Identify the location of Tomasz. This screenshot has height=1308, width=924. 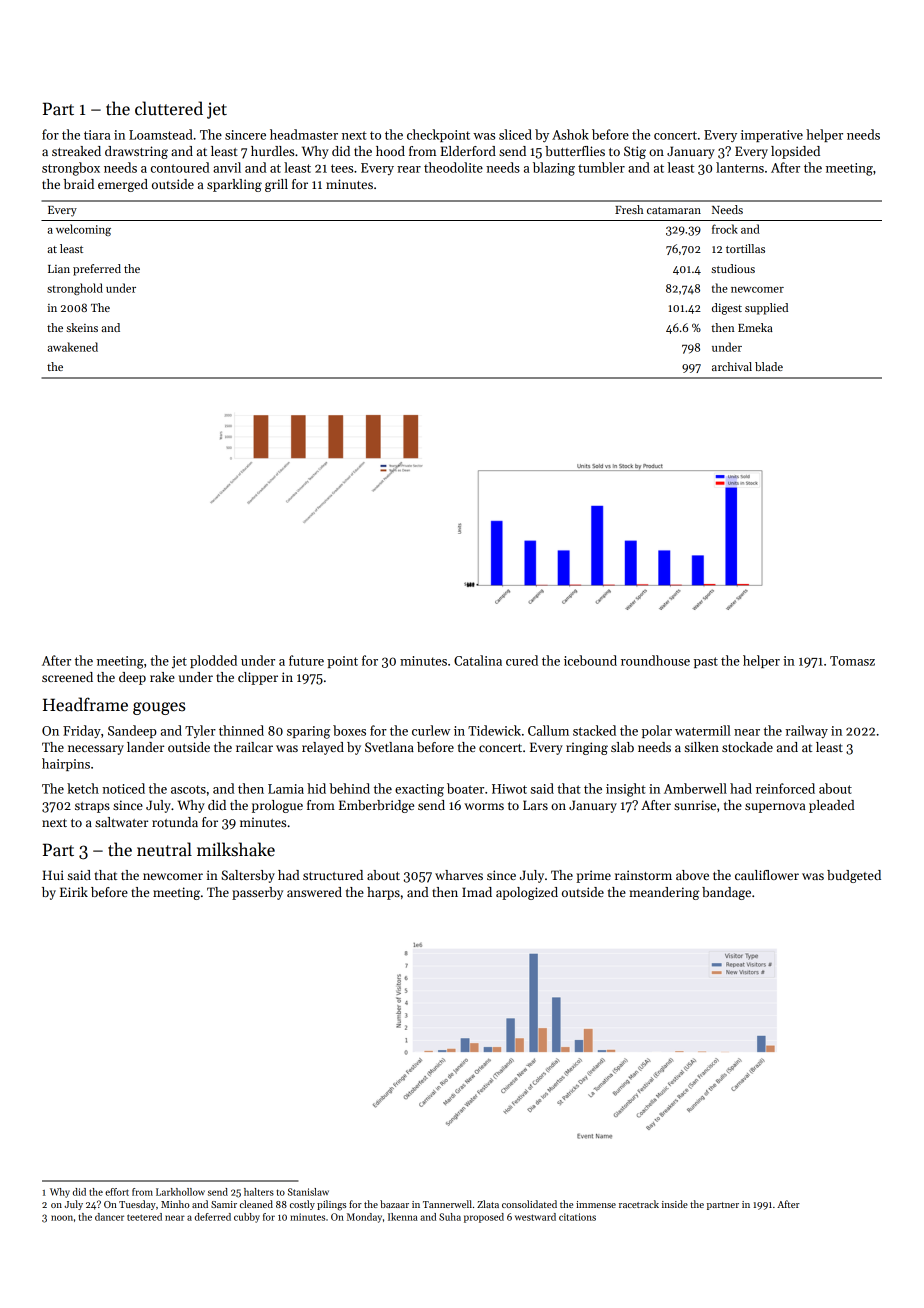
(852, 661).
